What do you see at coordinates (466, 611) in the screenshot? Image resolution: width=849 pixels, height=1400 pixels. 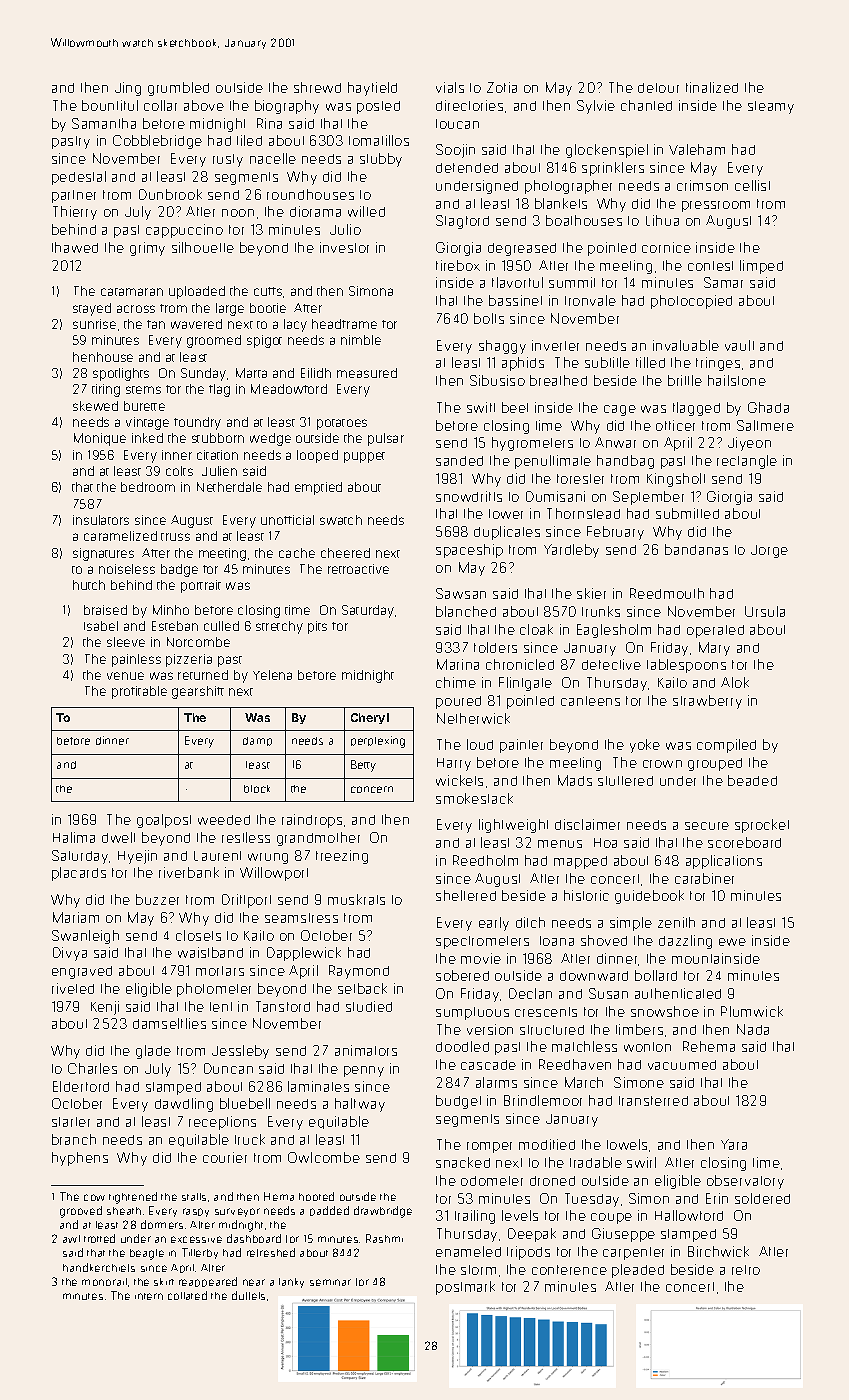 I see `blanched` at bounding box center [466, 611].
